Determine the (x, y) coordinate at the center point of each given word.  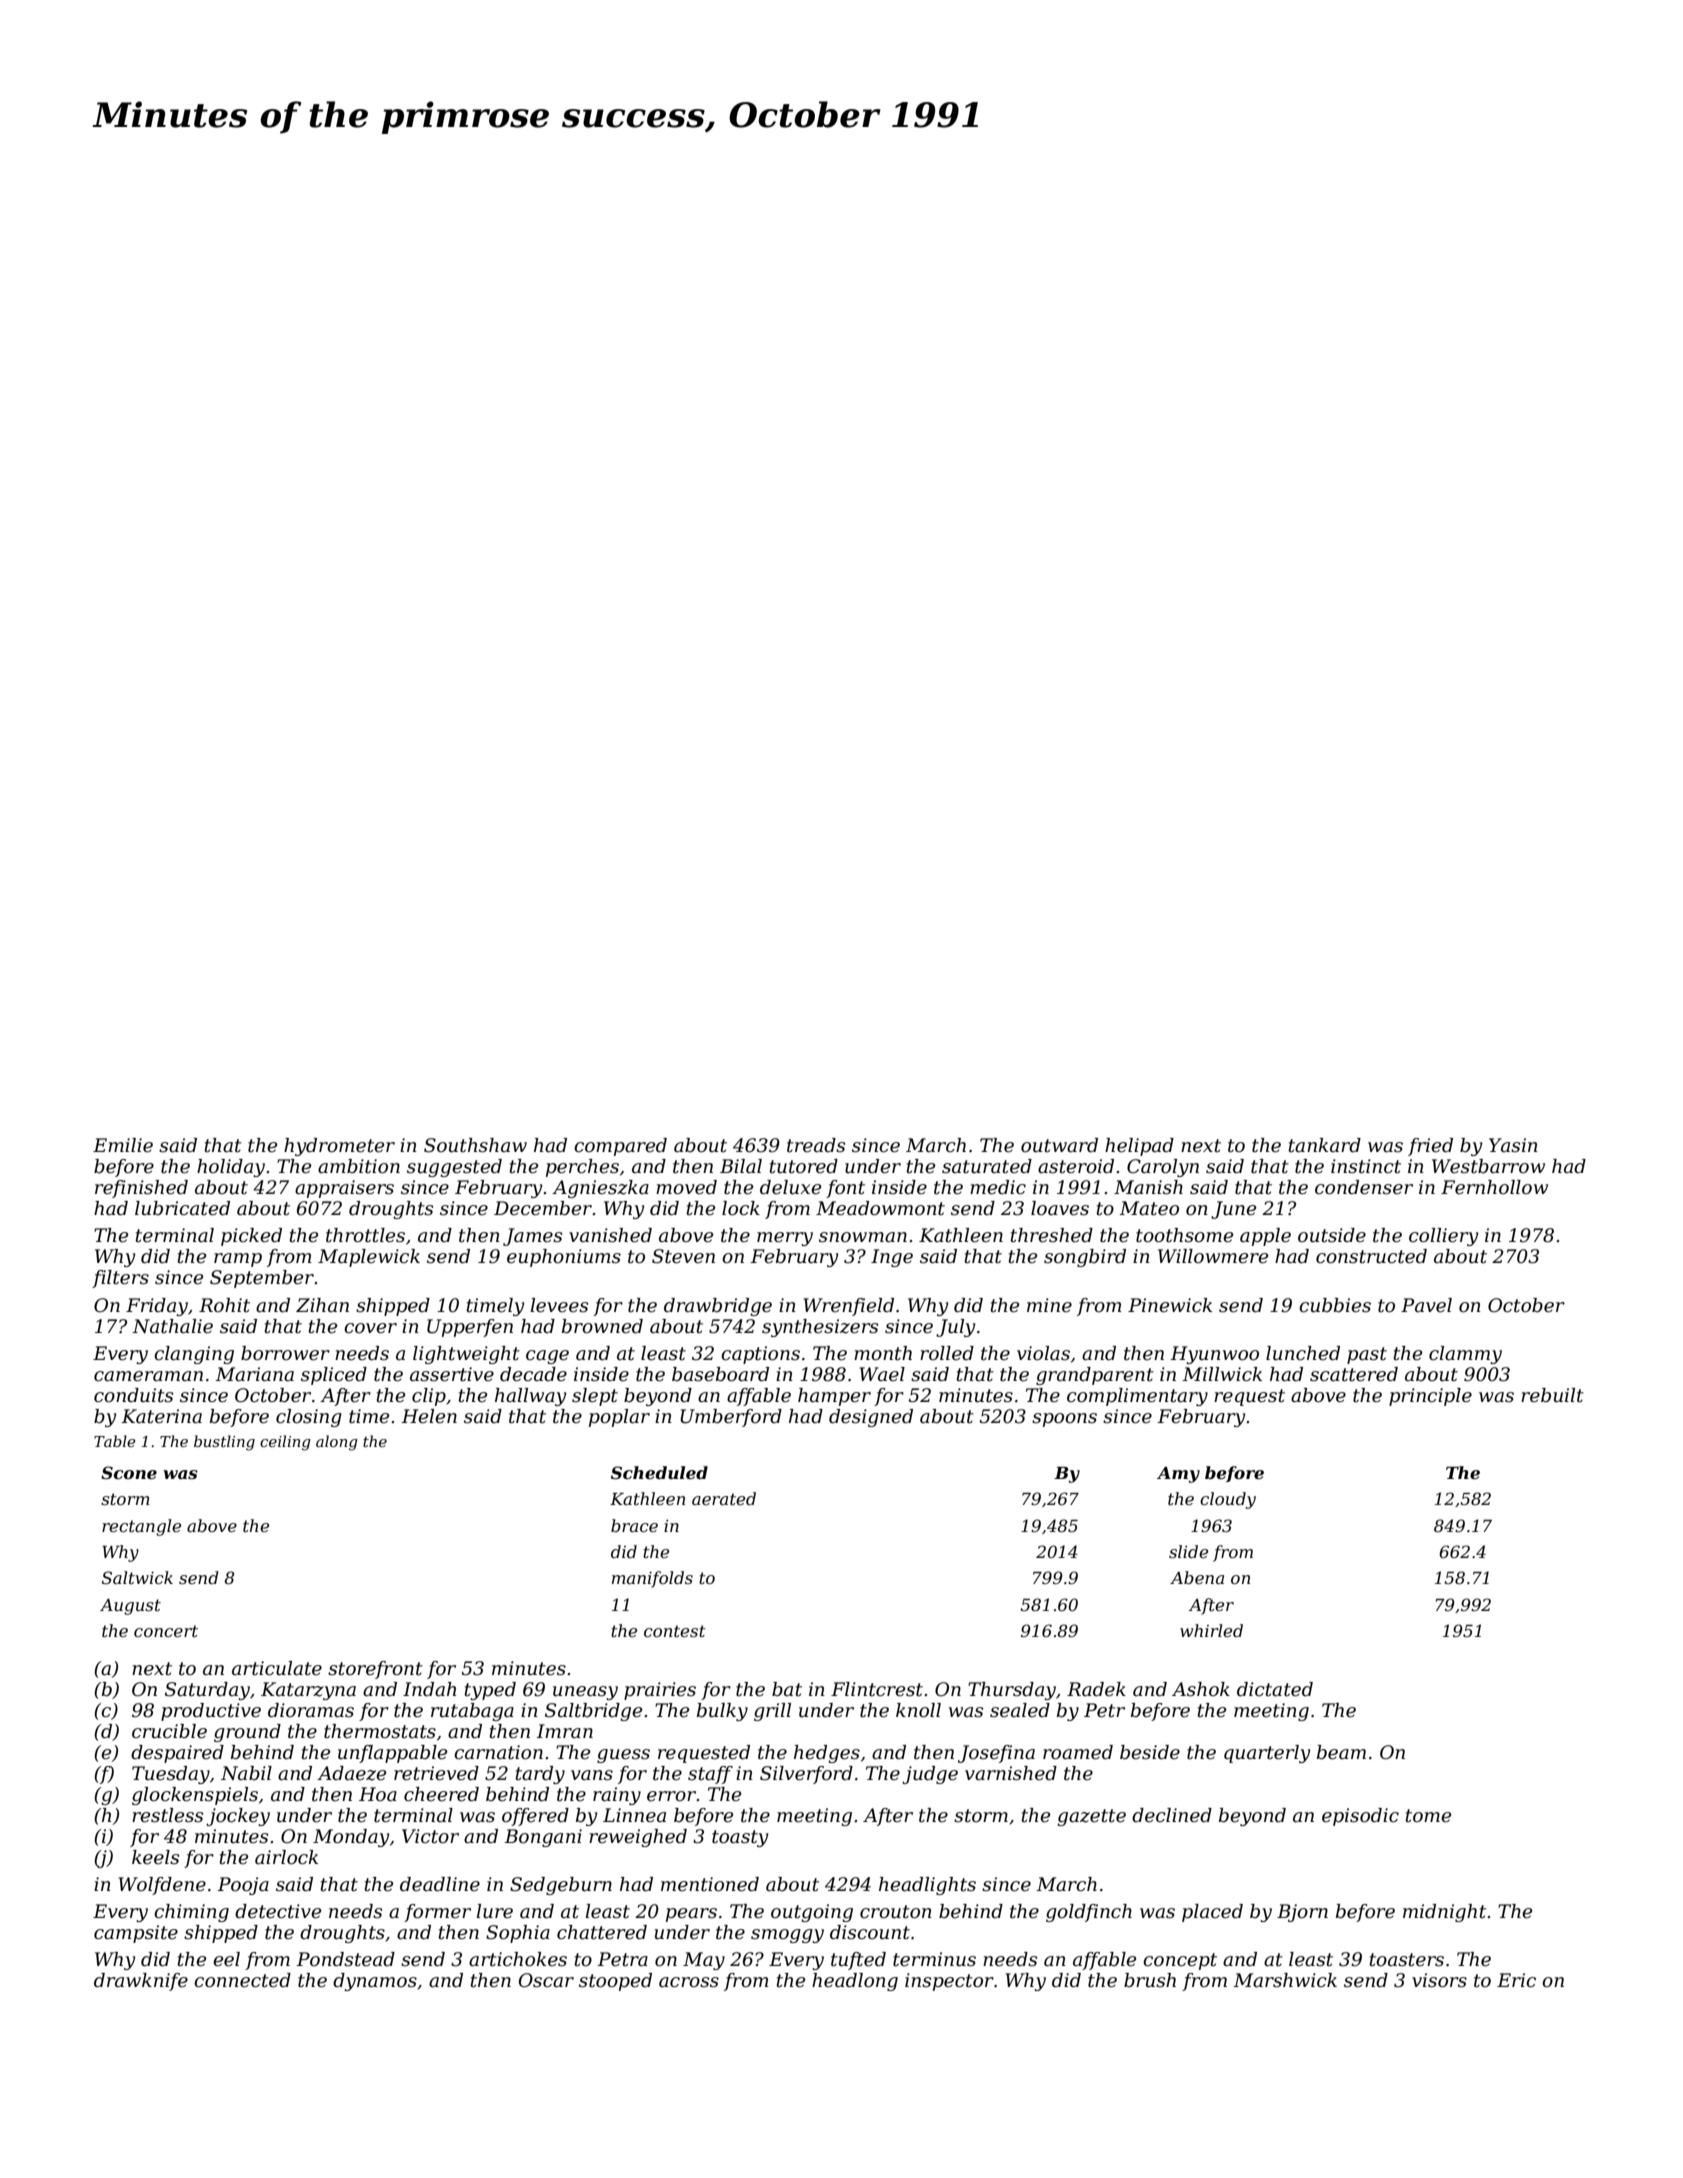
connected (242, 1980)
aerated (724, 1498)
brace (634, 1525)
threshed (1052, 1235)
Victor (430, 1836)
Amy (1178, 1475)
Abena (1197, 1577)
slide (1188, 1551)
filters (120, 1279)
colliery (1443, 1237)
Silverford (806, 1775)
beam (1341, 1752)
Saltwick (137, 1577)
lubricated (182, 1208)
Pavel (1426, 1305)
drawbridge (718, 1307)
